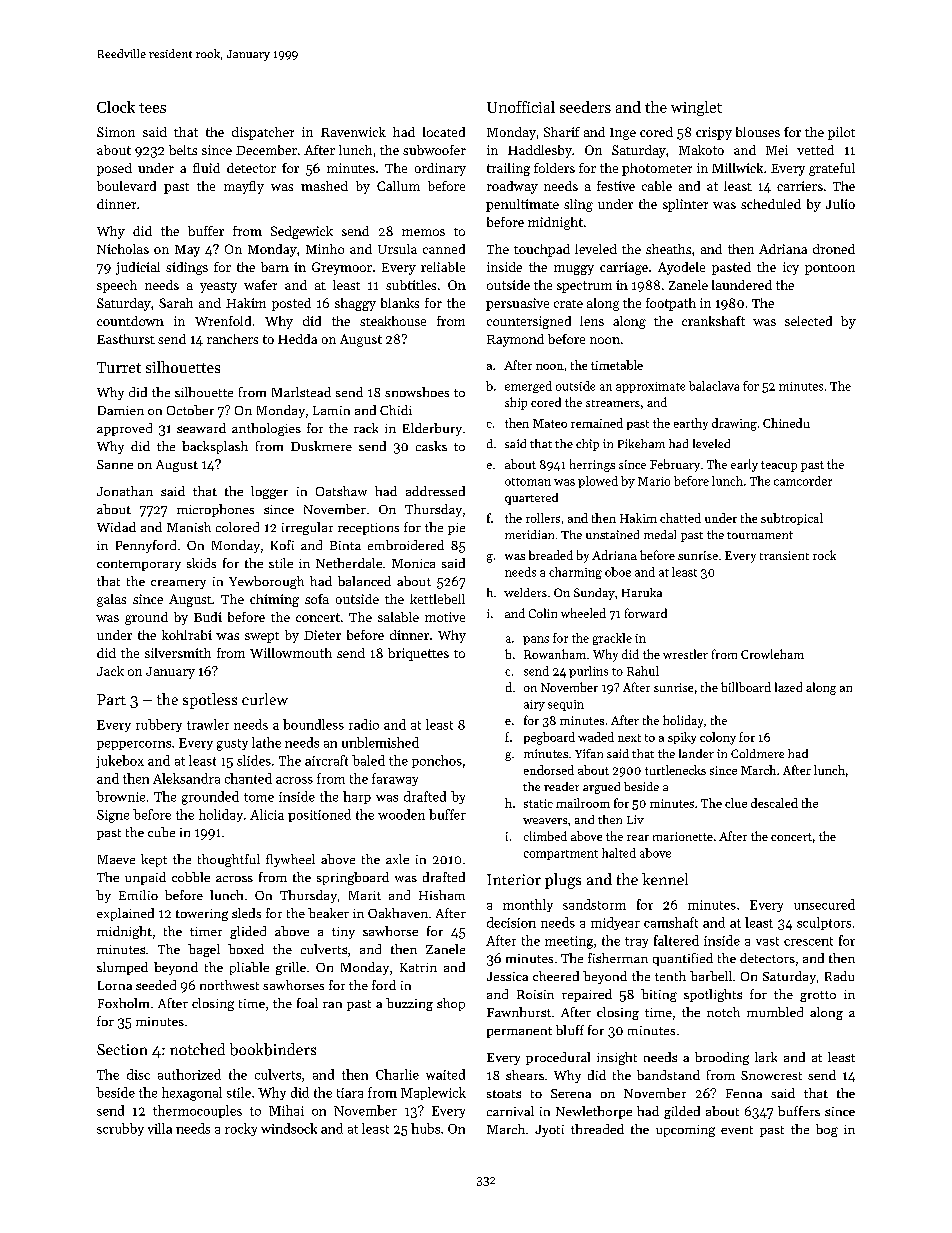  I want to click on muggy, so click(574, 270).
